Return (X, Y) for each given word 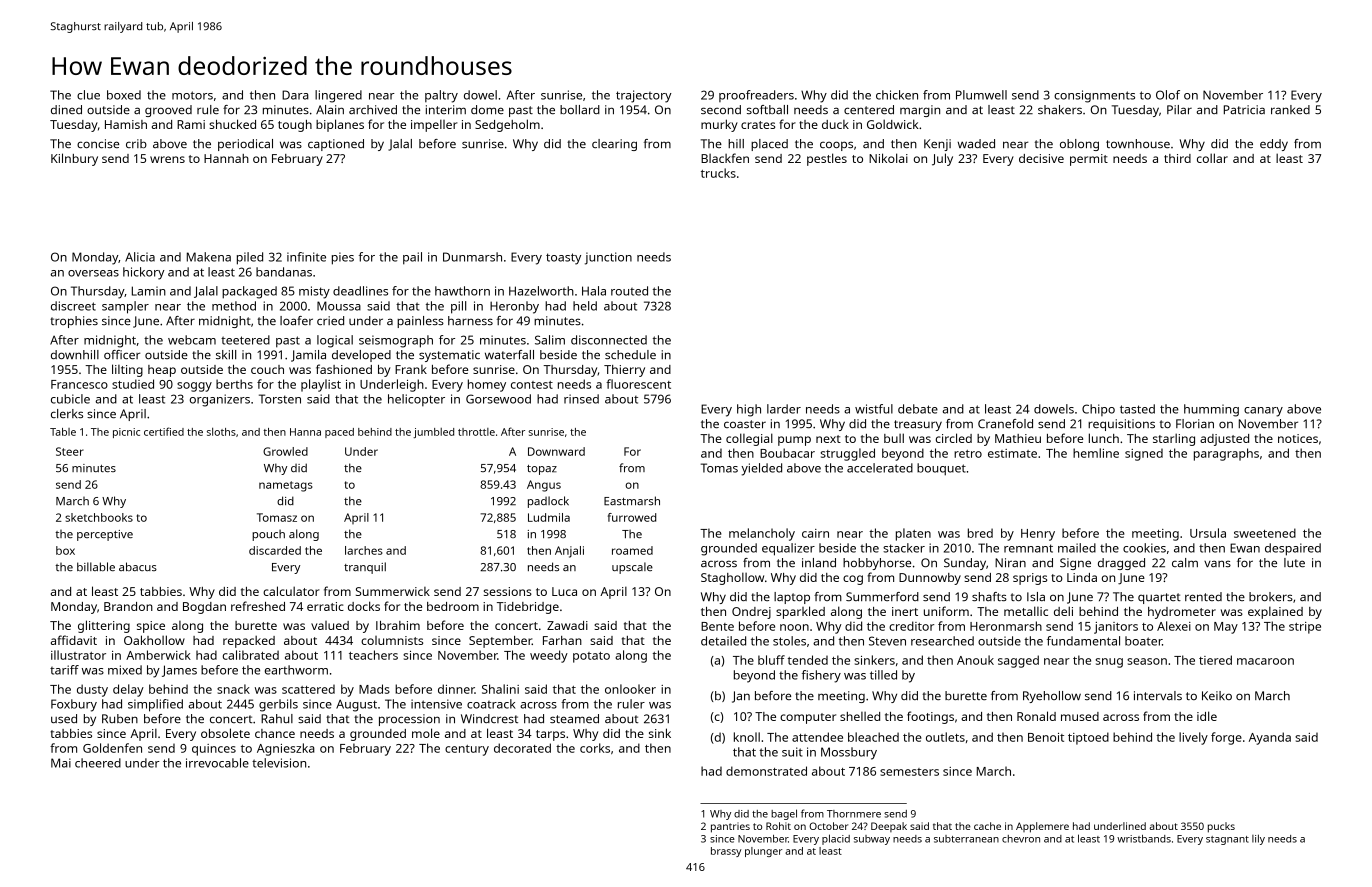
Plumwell (981, 95)
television (279, 763)
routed (629, 291)
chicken (897, 95)
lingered (338, 96)
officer (122, 354)
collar (1212, 158)
